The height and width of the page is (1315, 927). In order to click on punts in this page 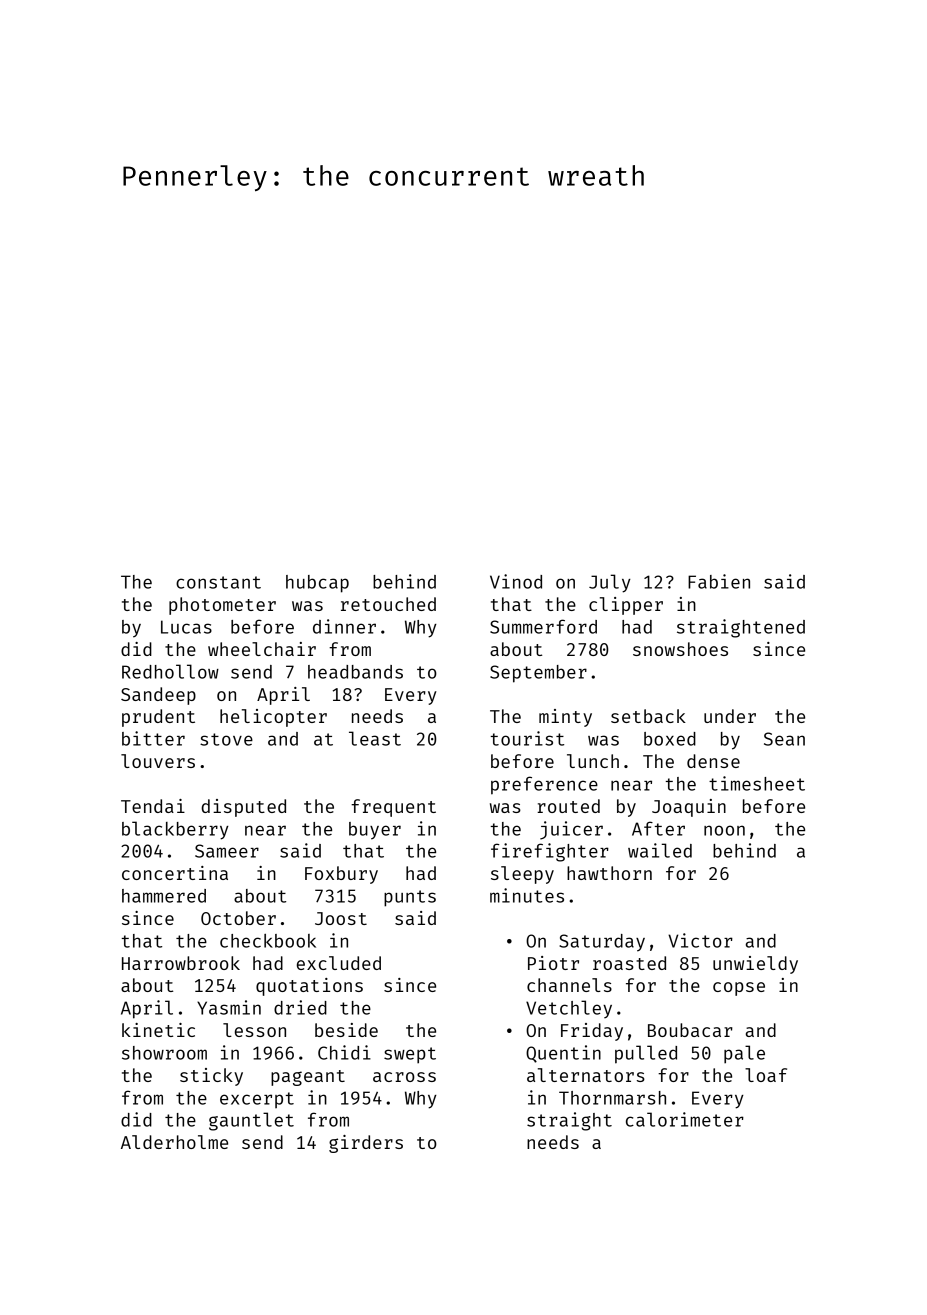, I will do `click(410, 898)`.
